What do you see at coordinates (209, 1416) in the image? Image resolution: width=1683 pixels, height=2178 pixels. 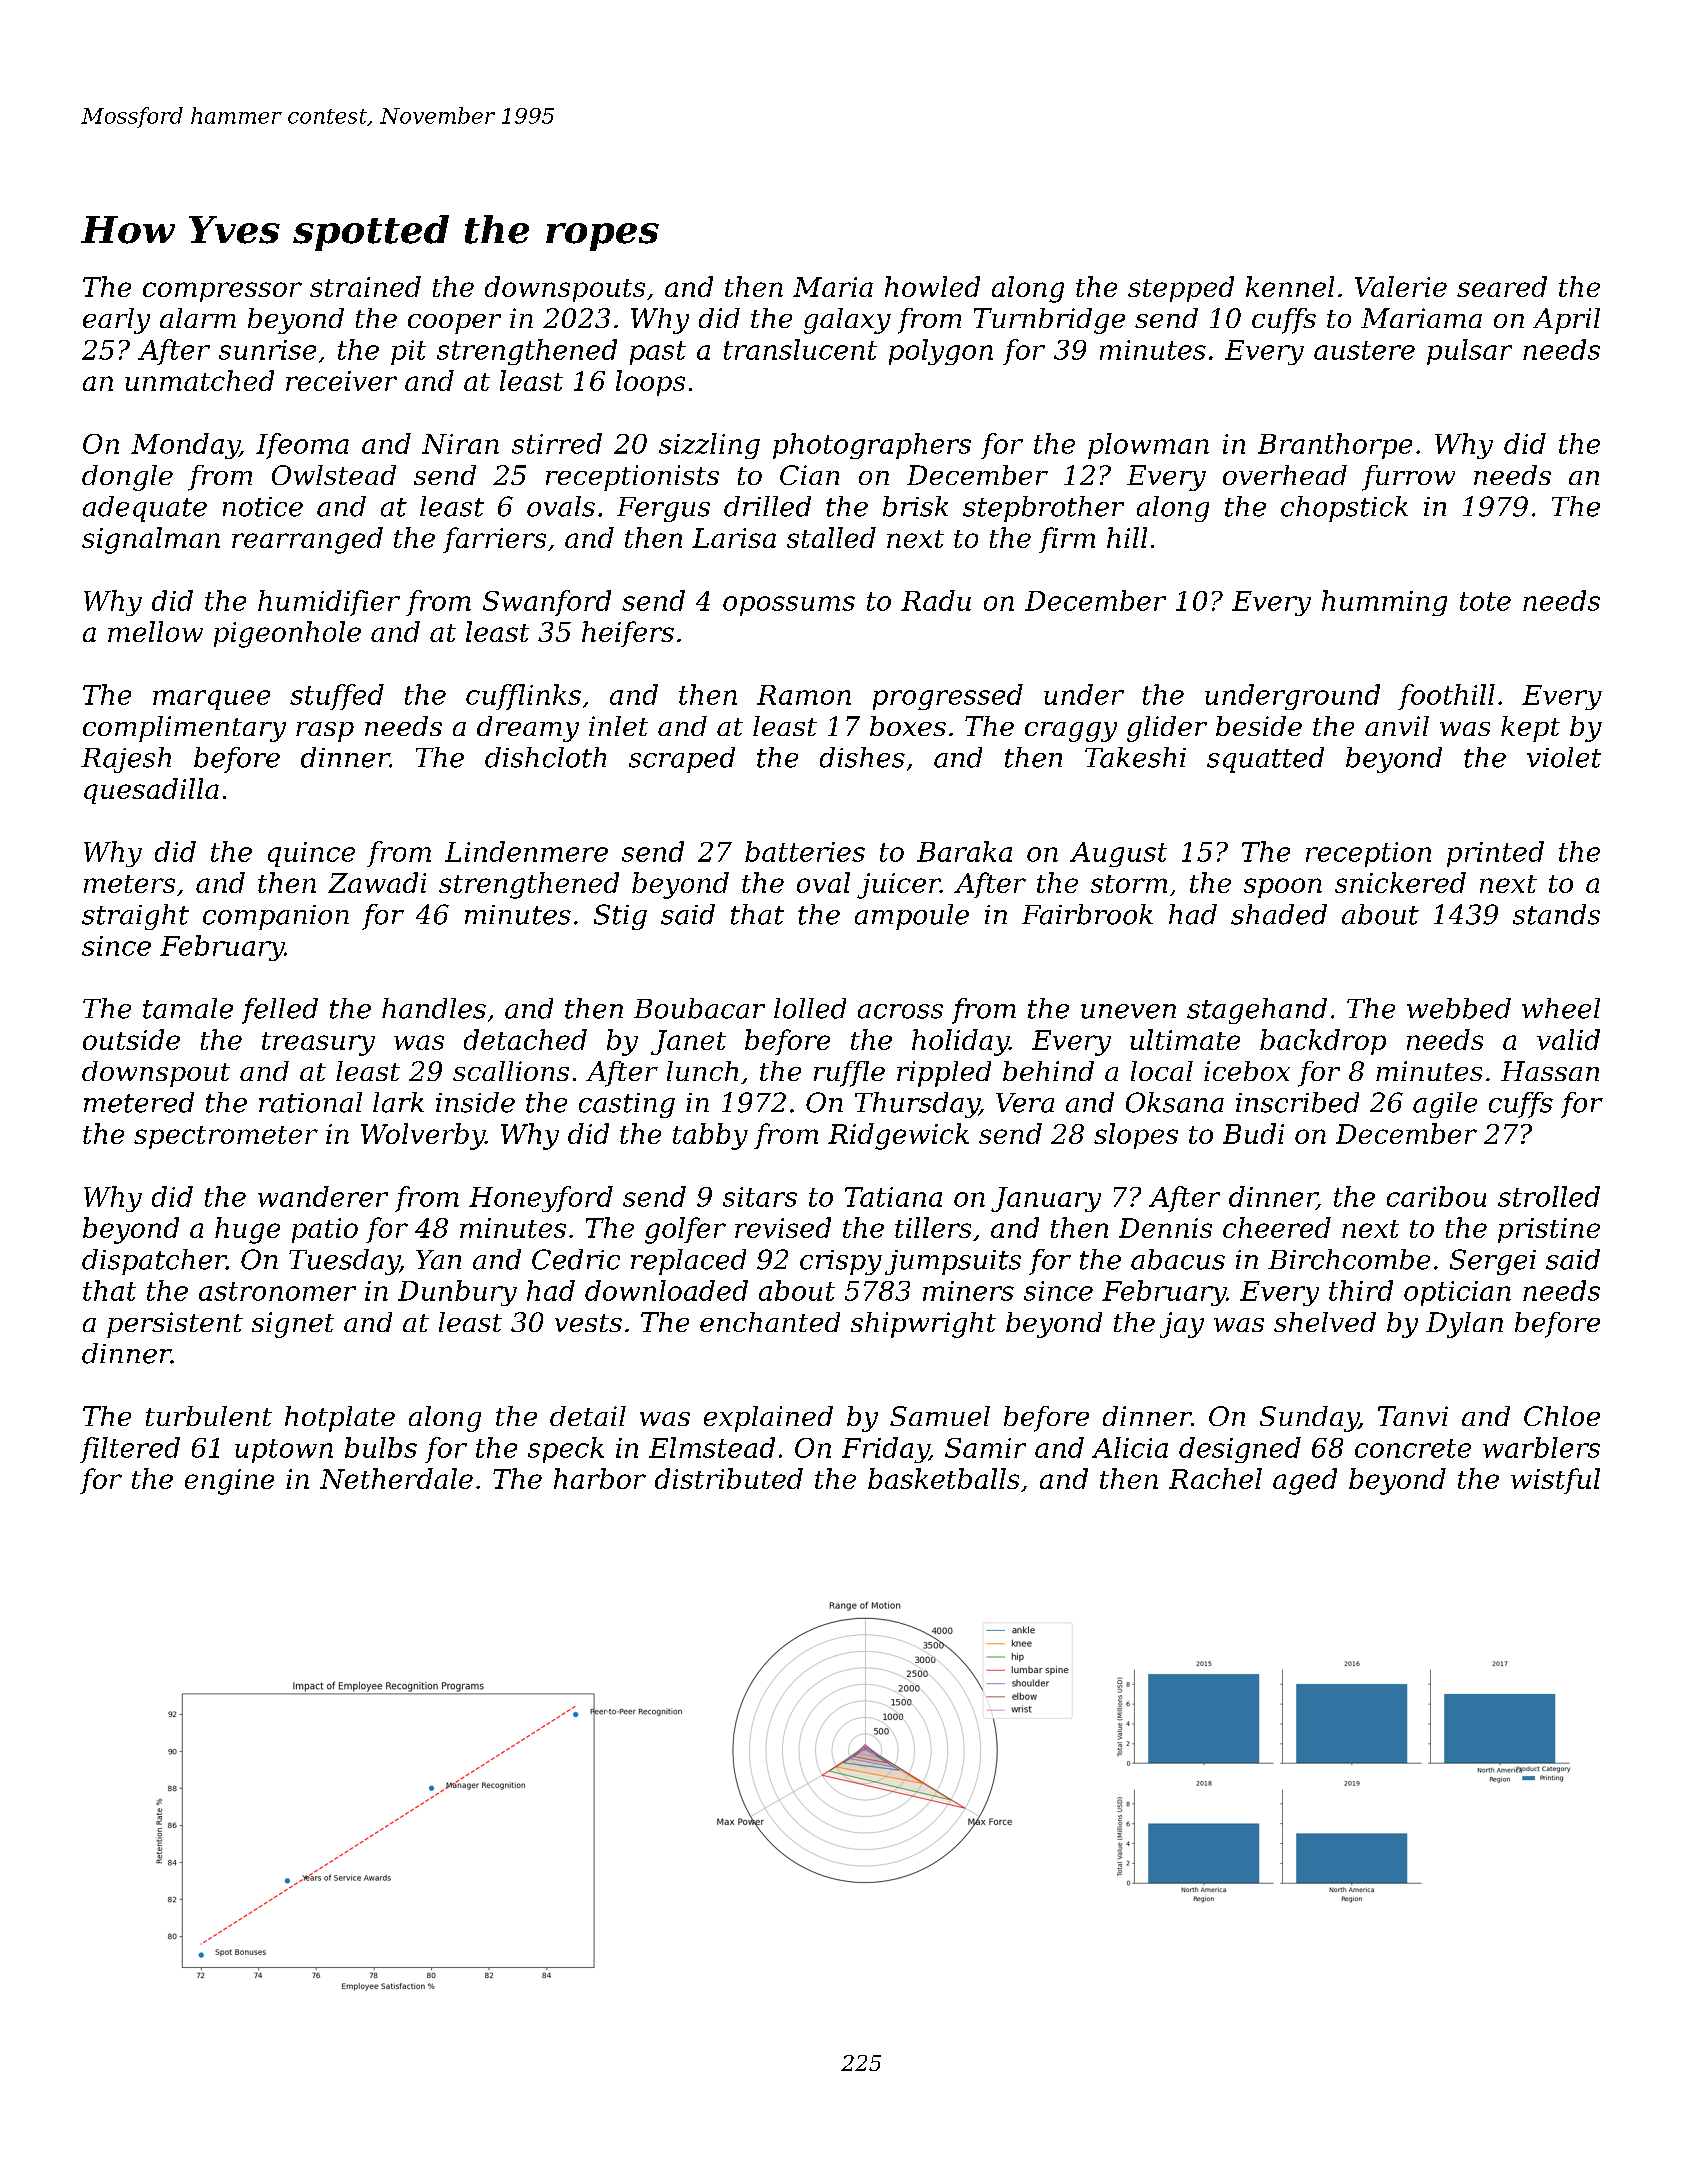 I see `turbulent` at bounding box center [209, 1416].
